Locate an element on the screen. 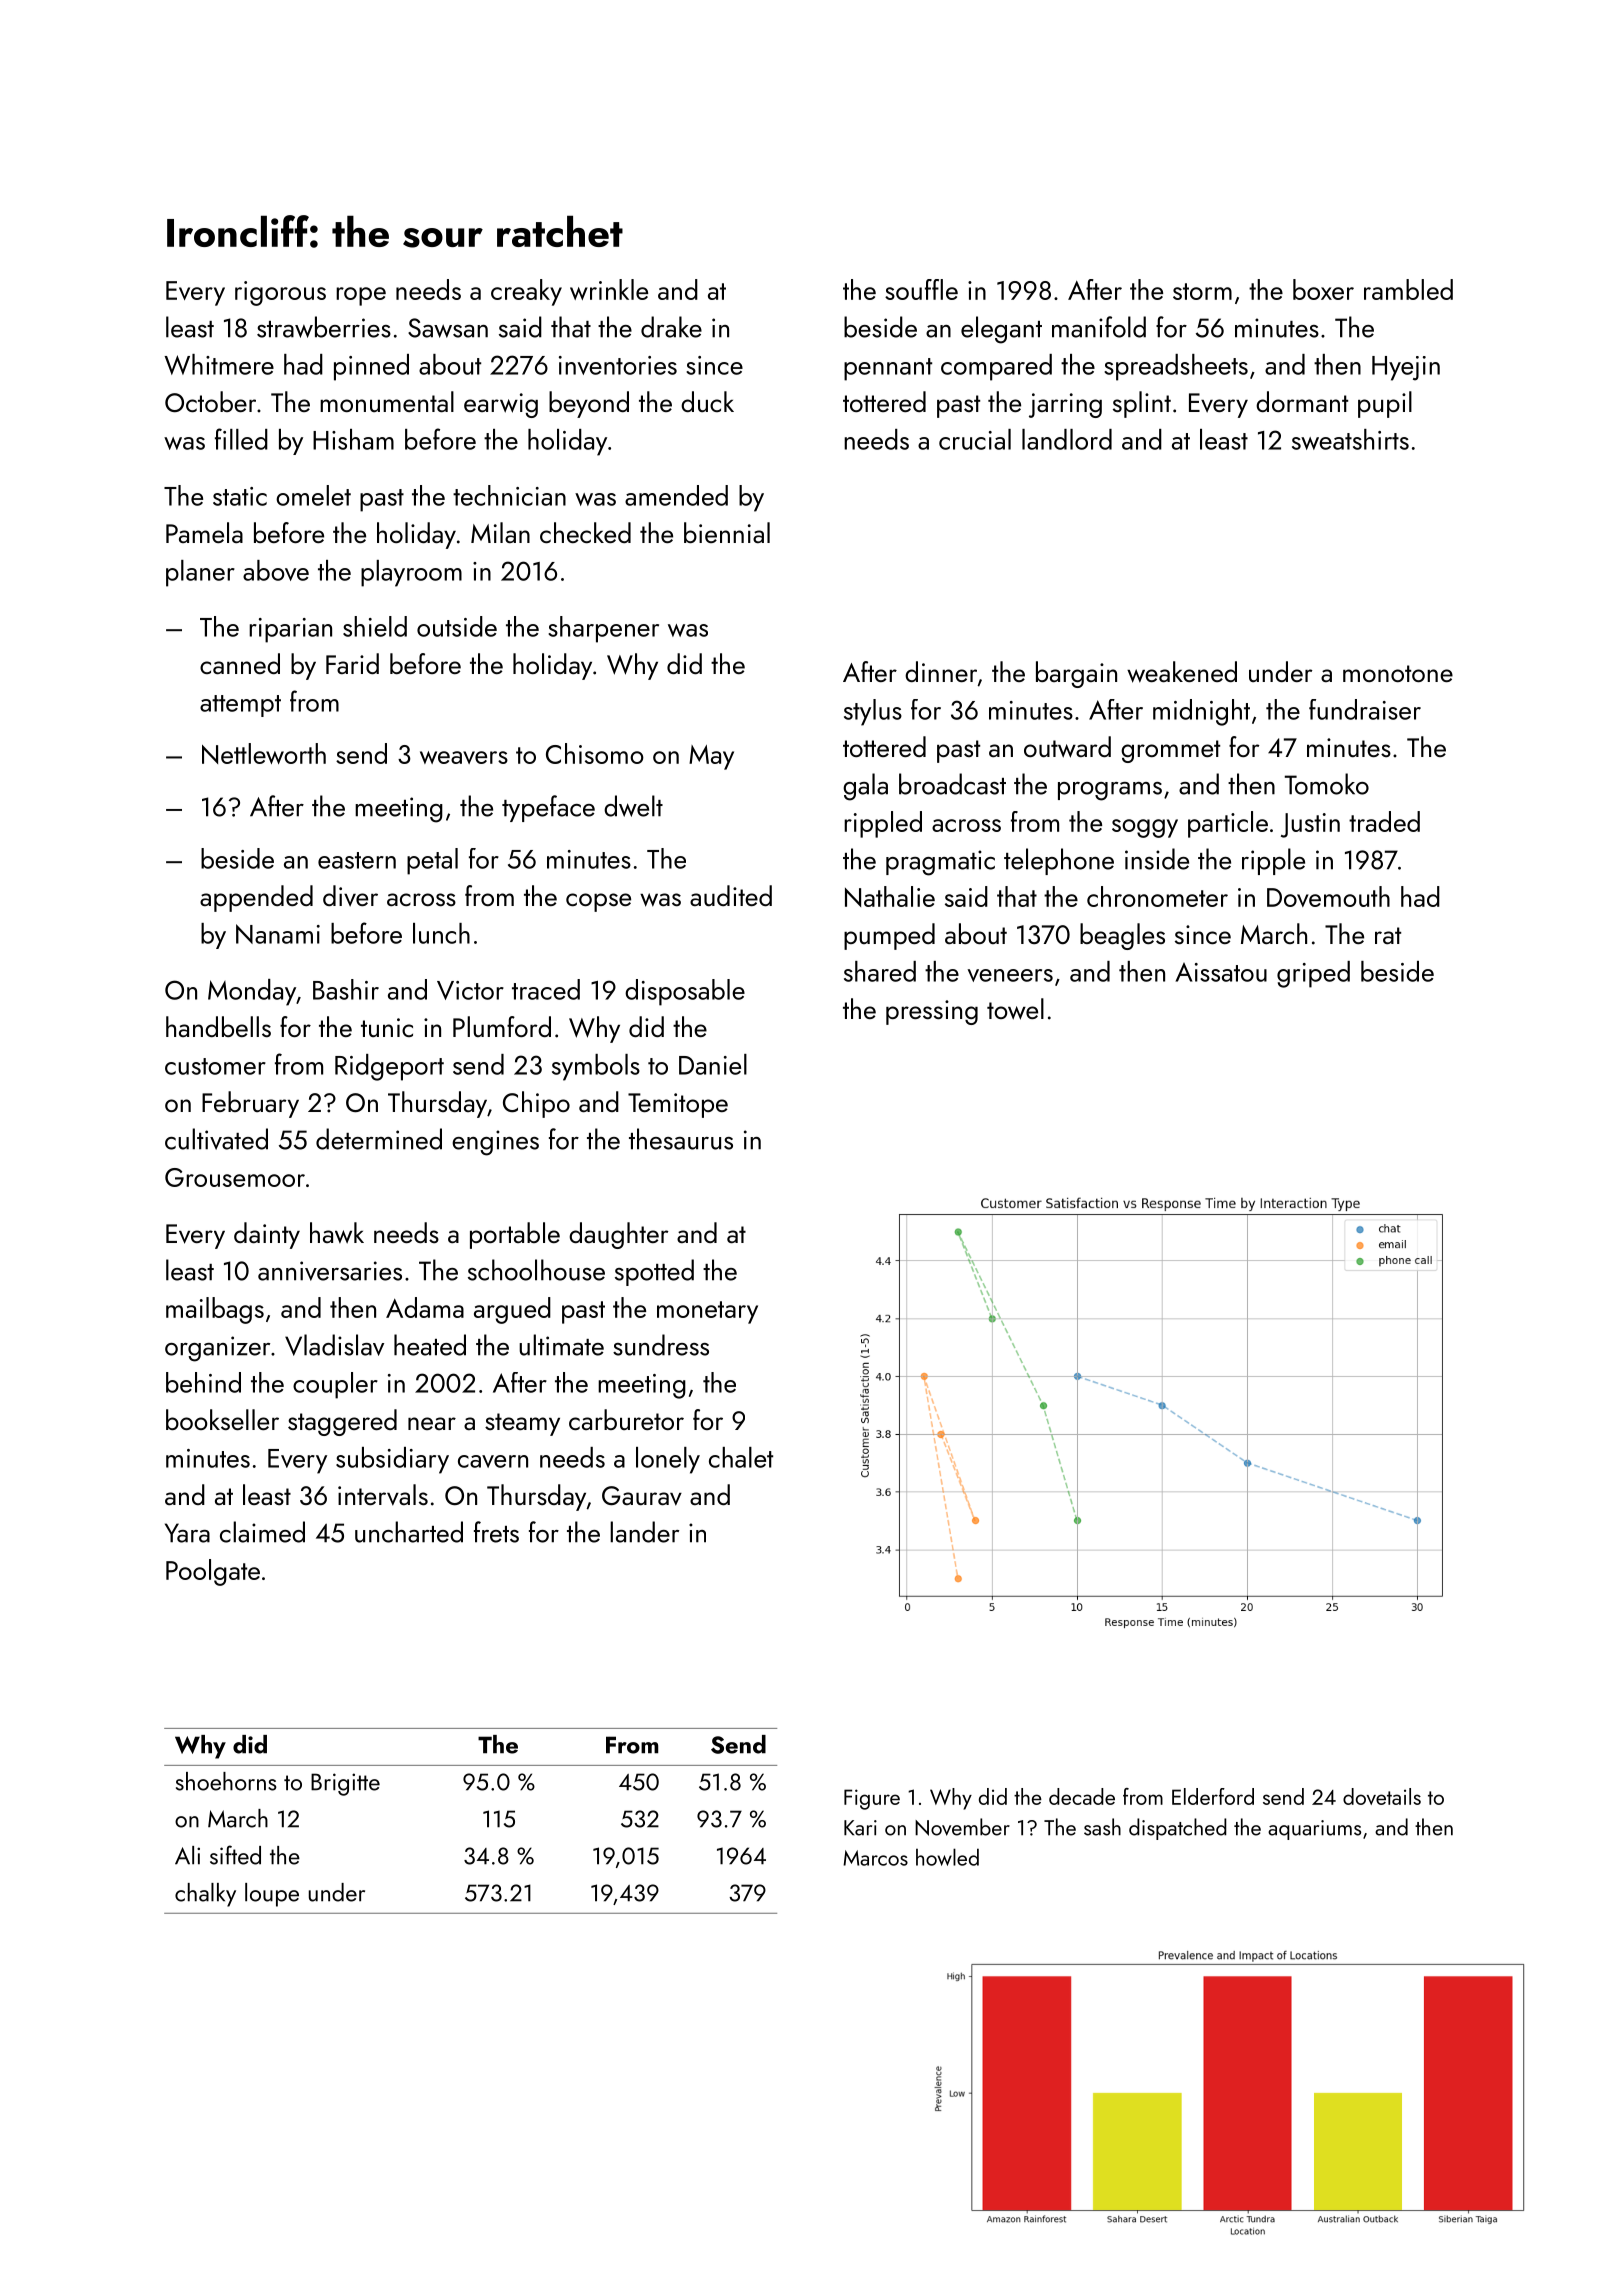 The image size is (1620, 2292). outside is located at coordinates (457, 626).
